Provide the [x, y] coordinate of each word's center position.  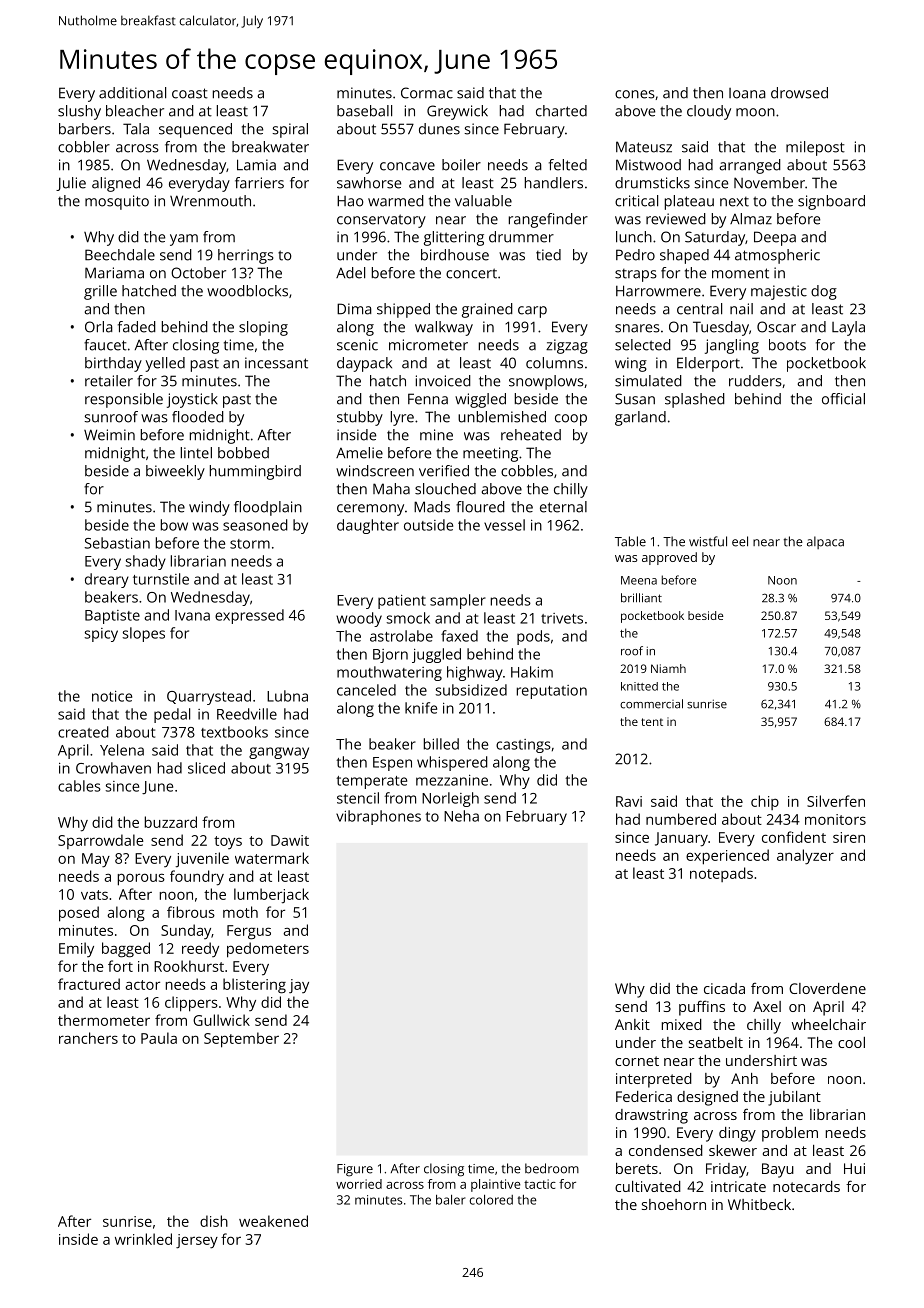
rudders [755, 381]
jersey [197, 1241]
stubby [360, 418]
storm [250, 544]
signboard [831, 202]
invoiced [443, 381]
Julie [71, 184]
